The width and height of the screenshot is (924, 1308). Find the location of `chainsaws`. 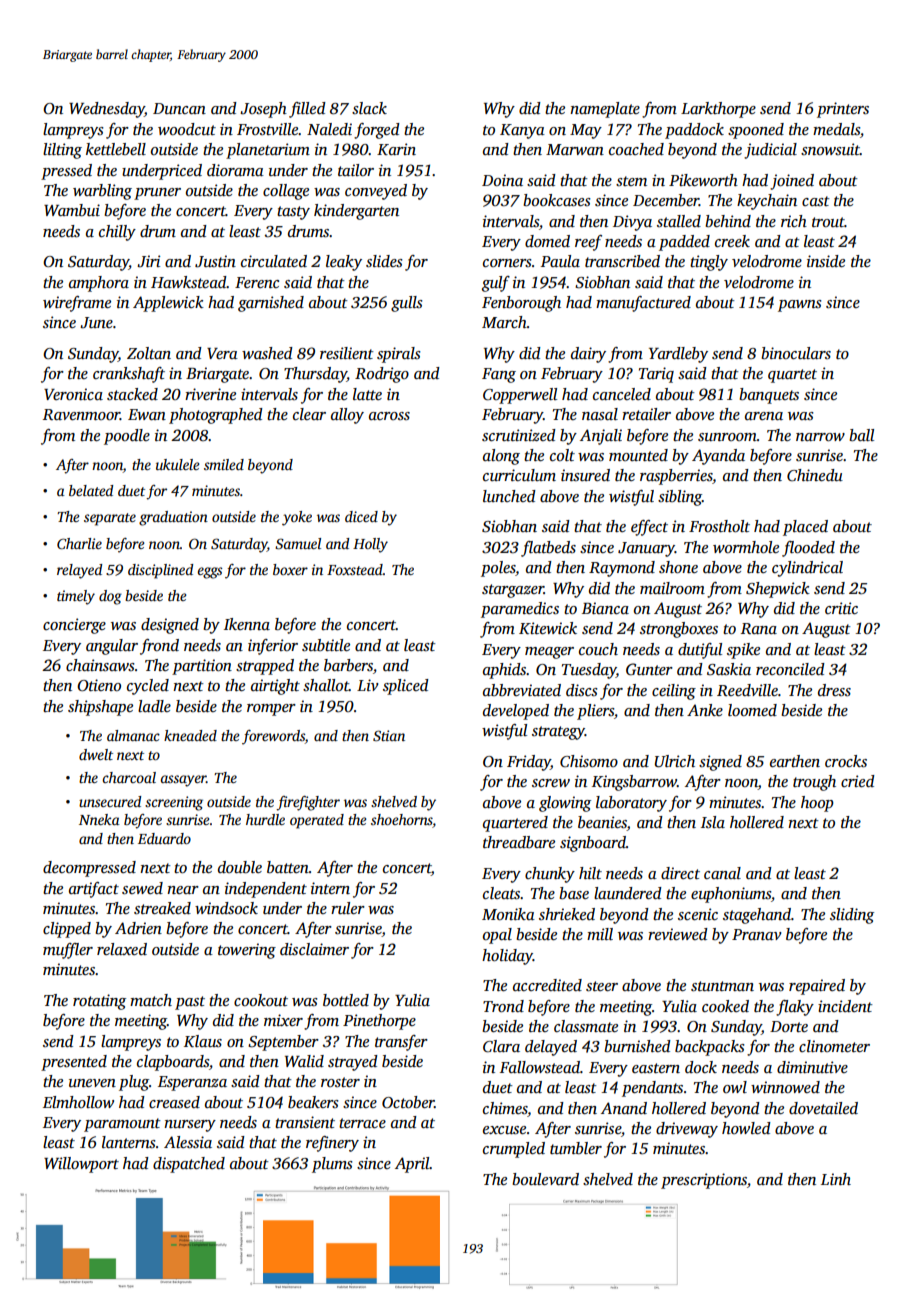

chainsaws is located at coordinates (100, 665).
